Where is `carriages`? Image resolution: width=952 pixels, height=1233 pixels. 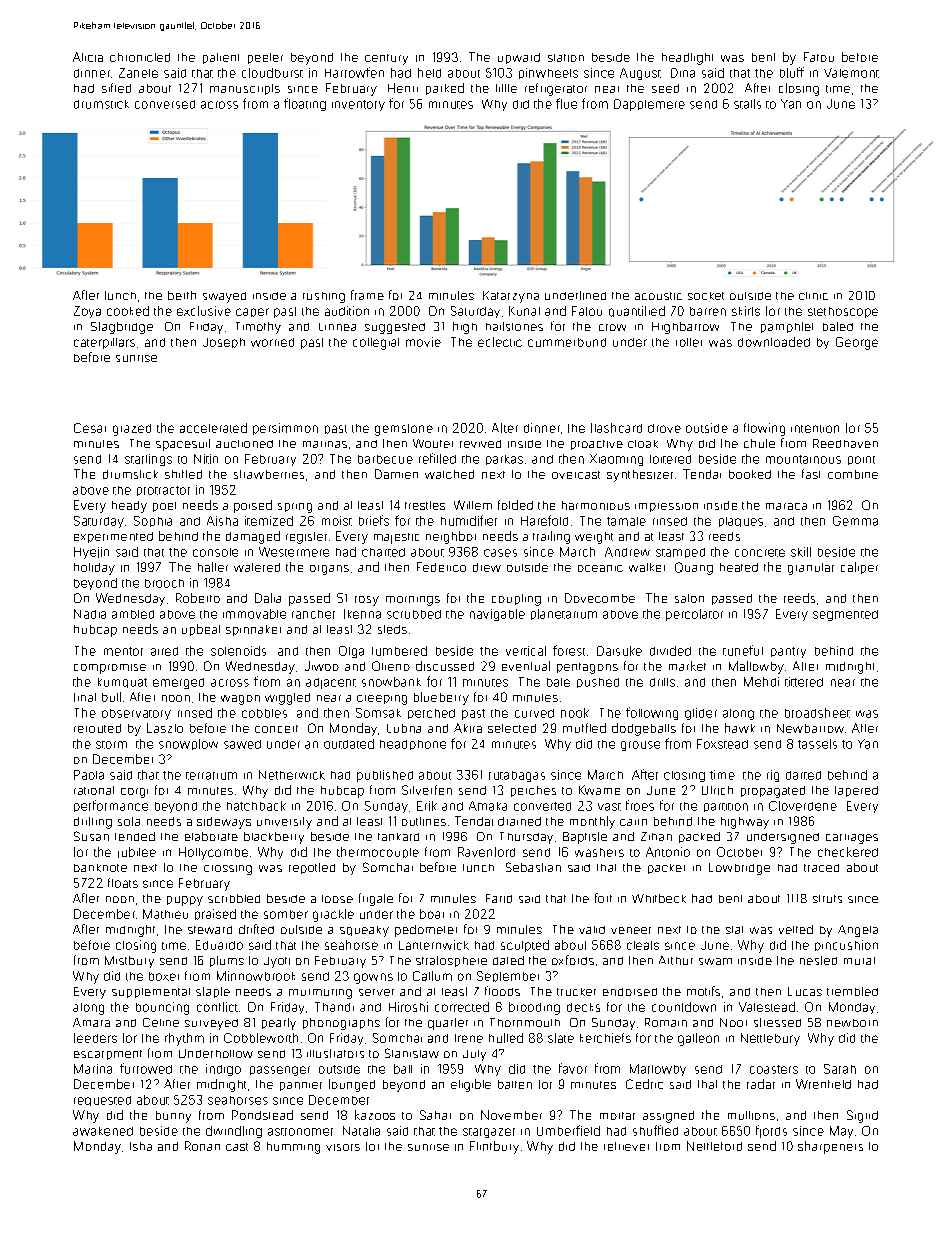
carriages is located at coordinates (852, 839).
